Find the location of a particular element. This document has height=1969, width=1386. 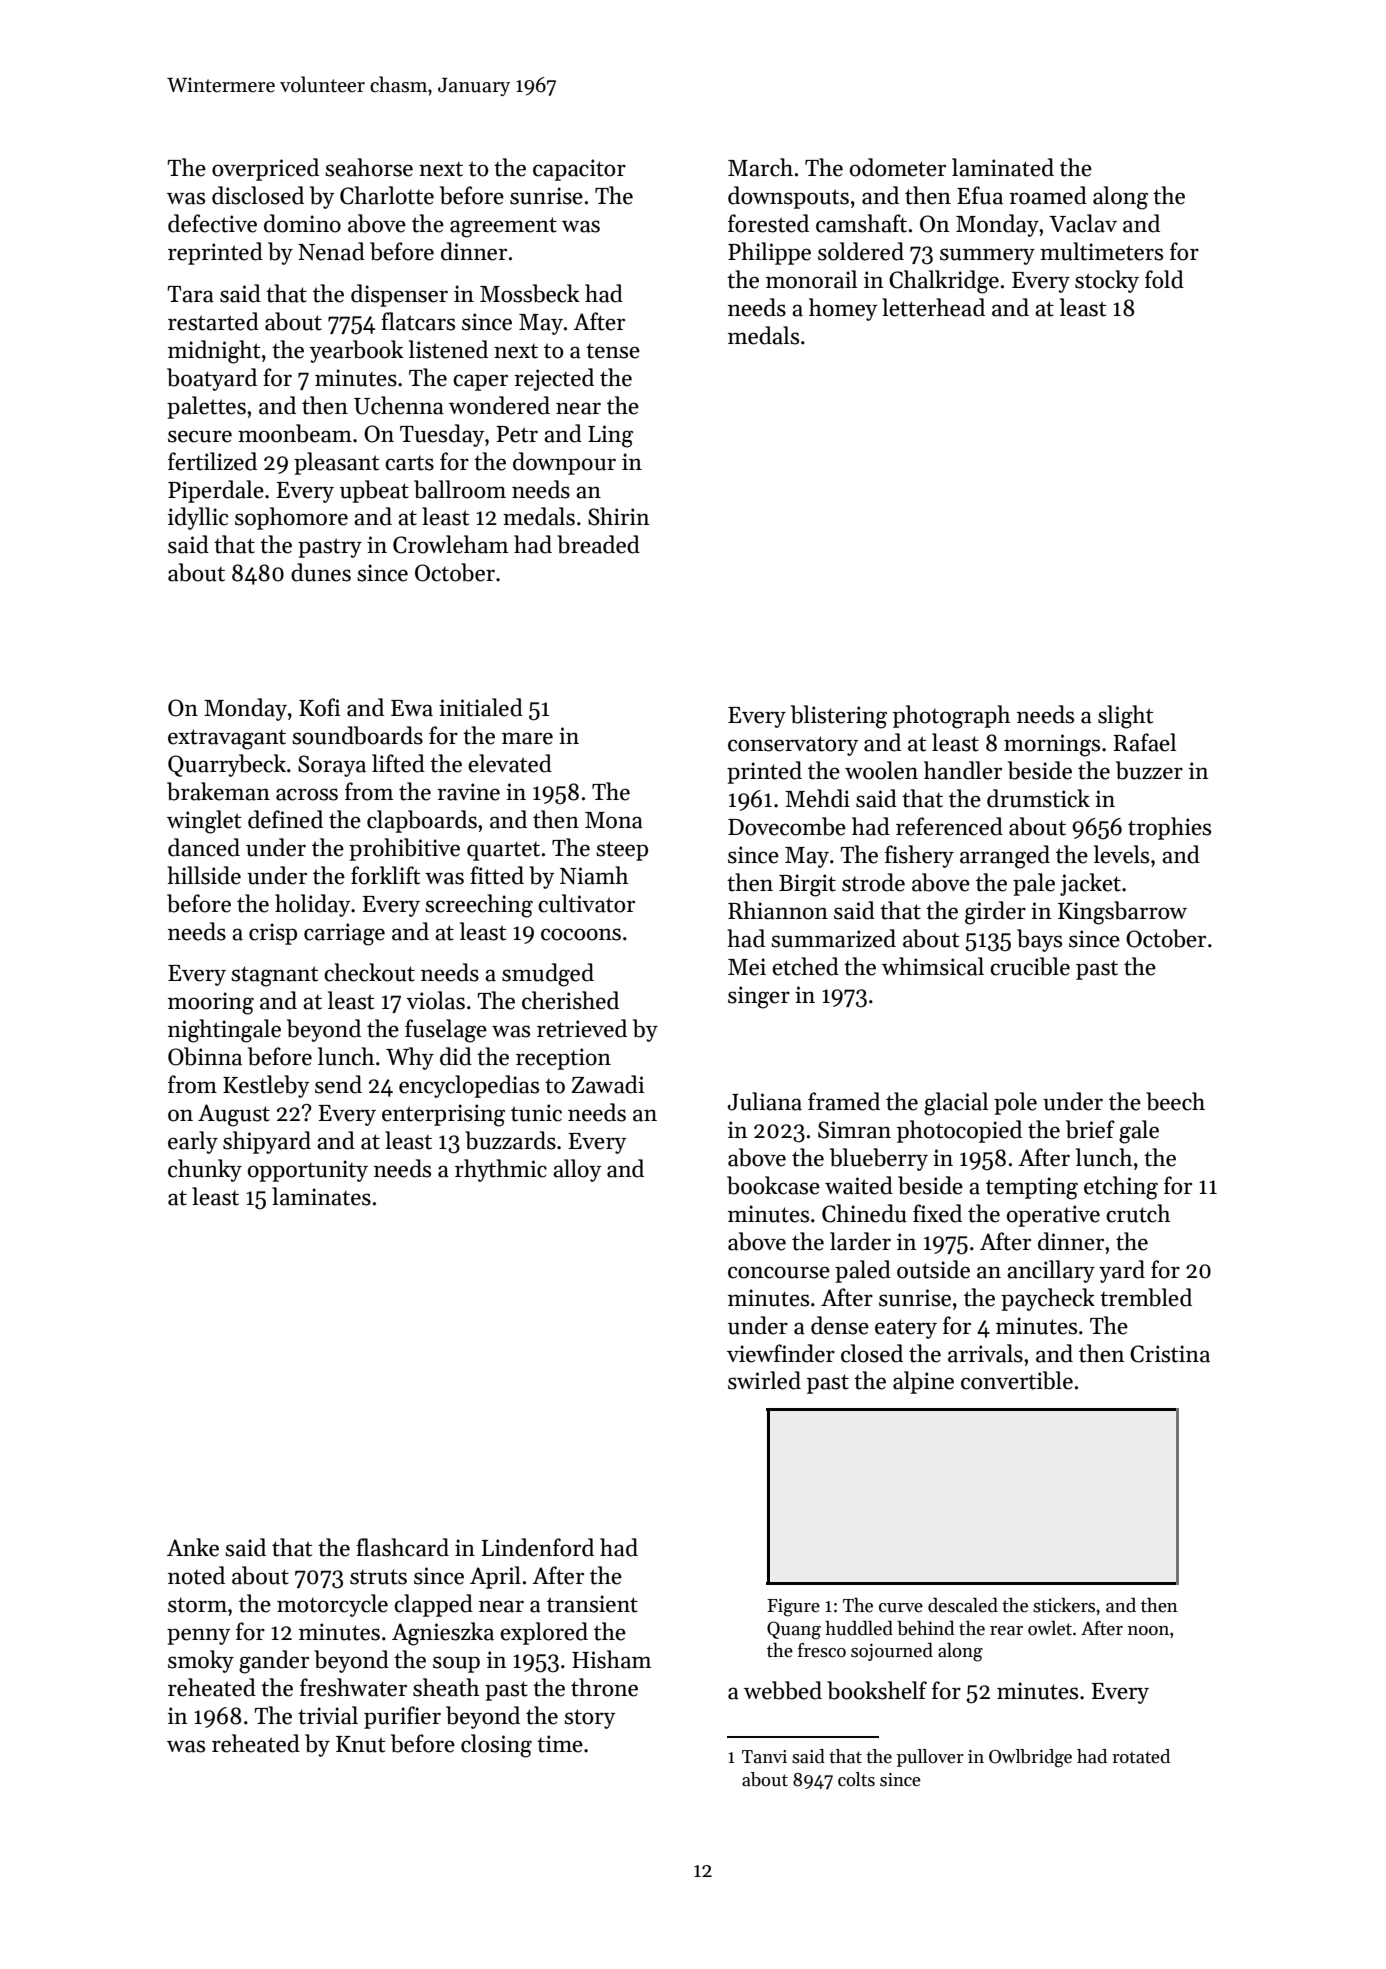

roamed is located at coordinates (1048, 195).
